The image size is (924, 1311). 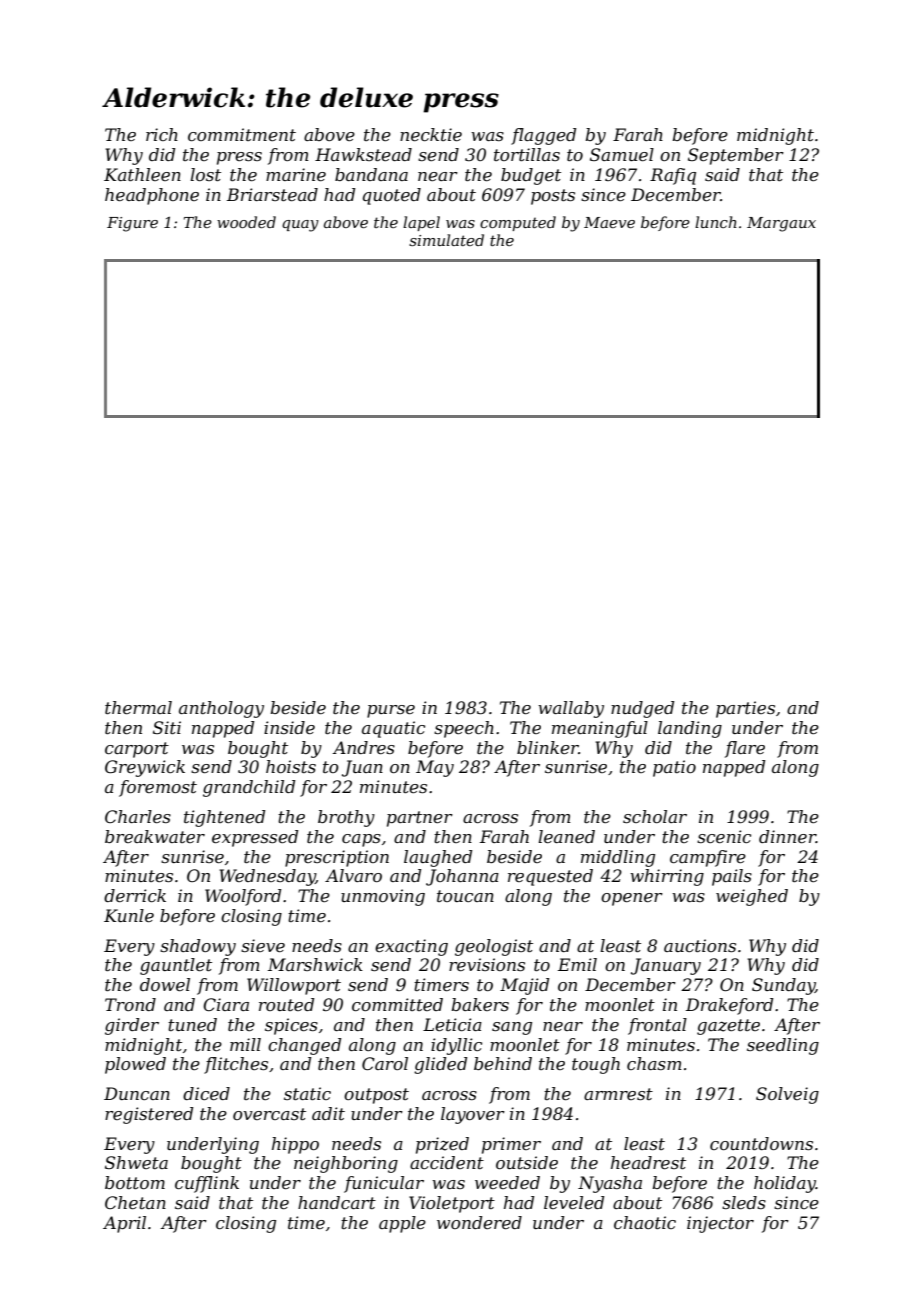 I want to click on countdowns, so click(x=761, y=1143).
